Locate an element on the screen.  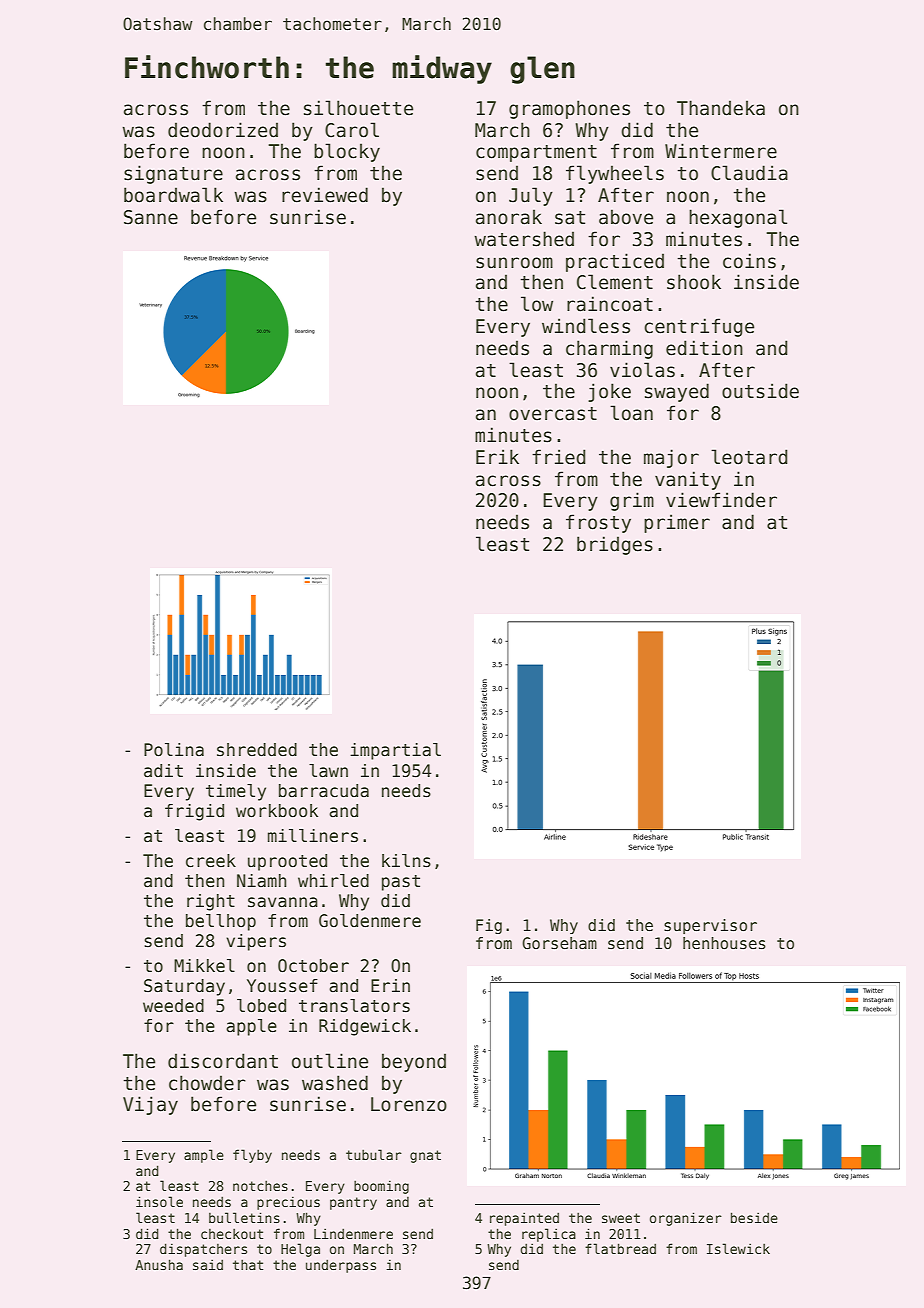
ample is located at coordinates (204, 1156).
